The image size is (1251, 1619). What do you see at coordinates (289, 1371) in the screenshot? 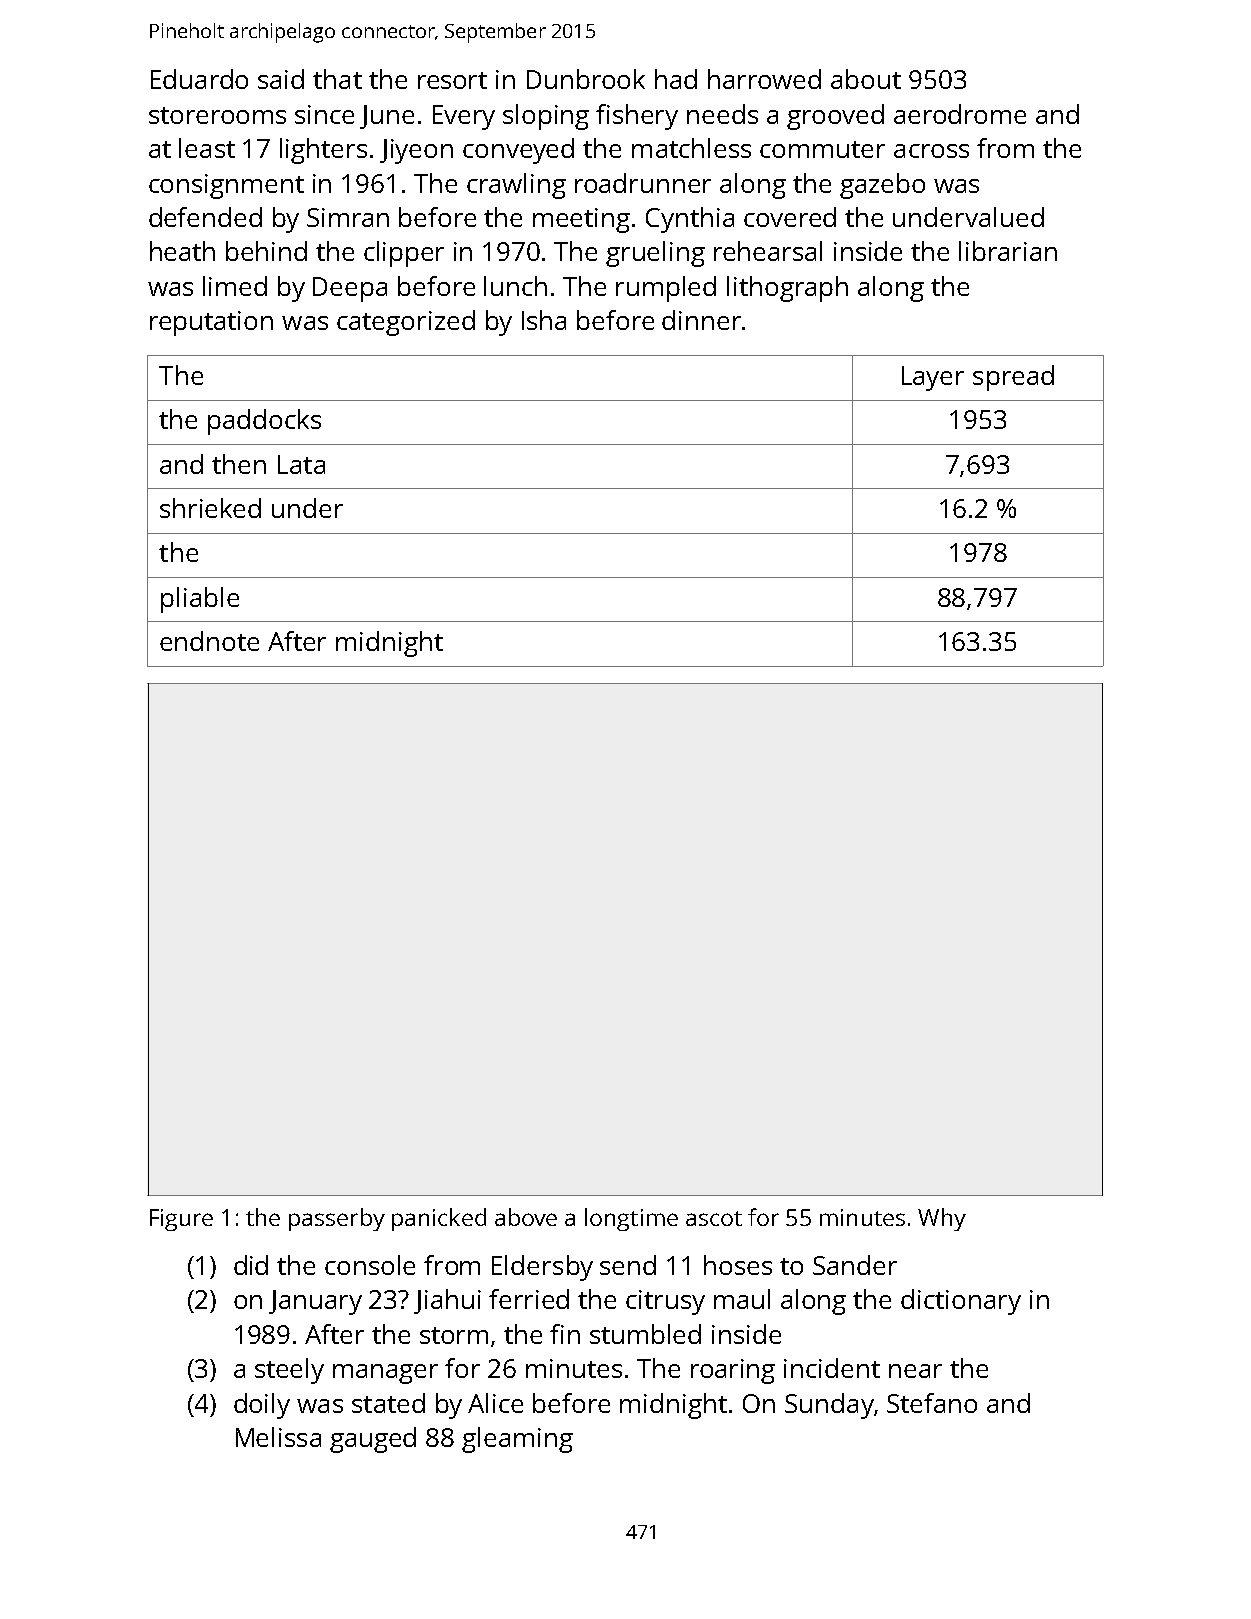
I see `steely` at bounding box center [289, 1371].
